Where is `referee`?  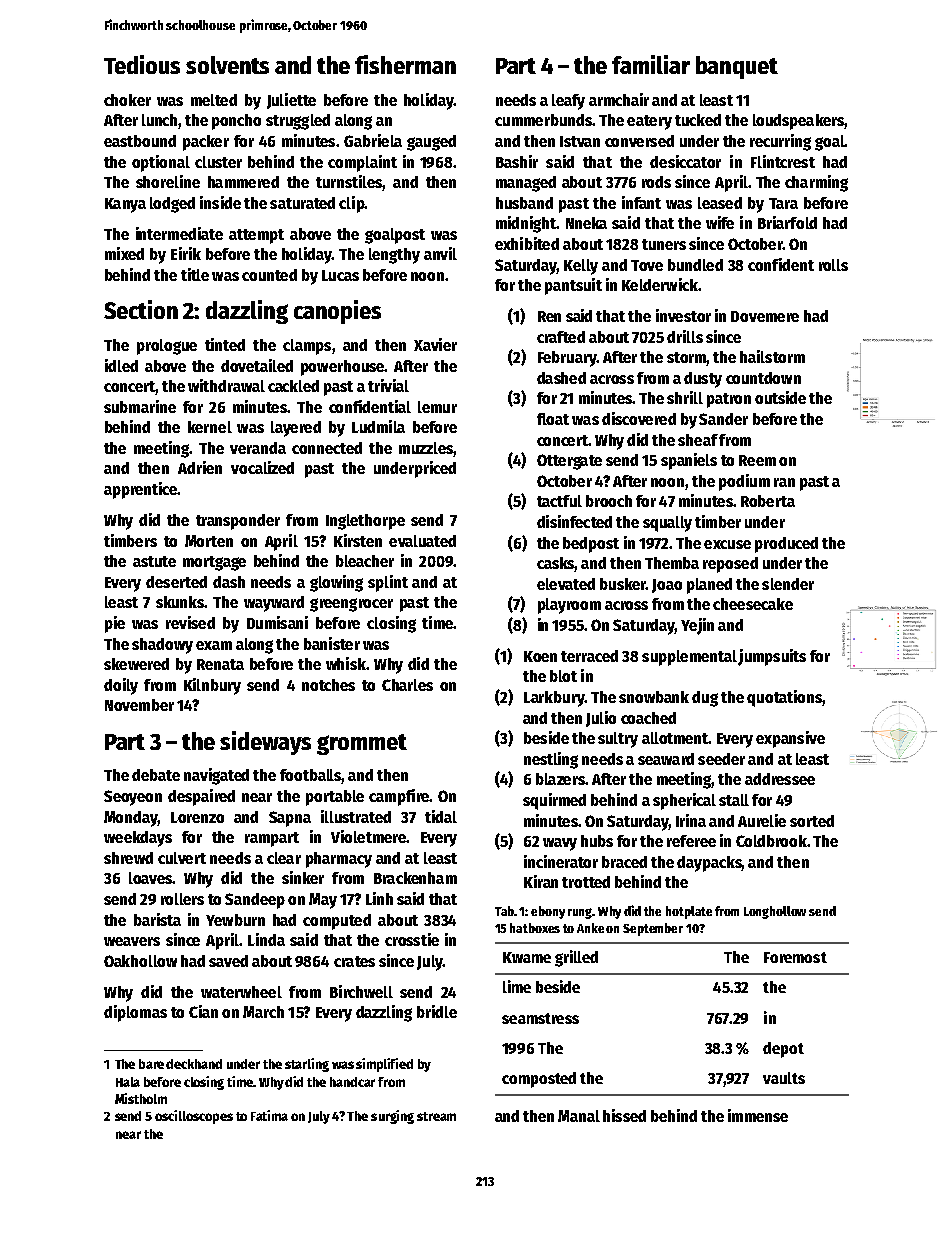 referee is located at coordinates (691, 841).
